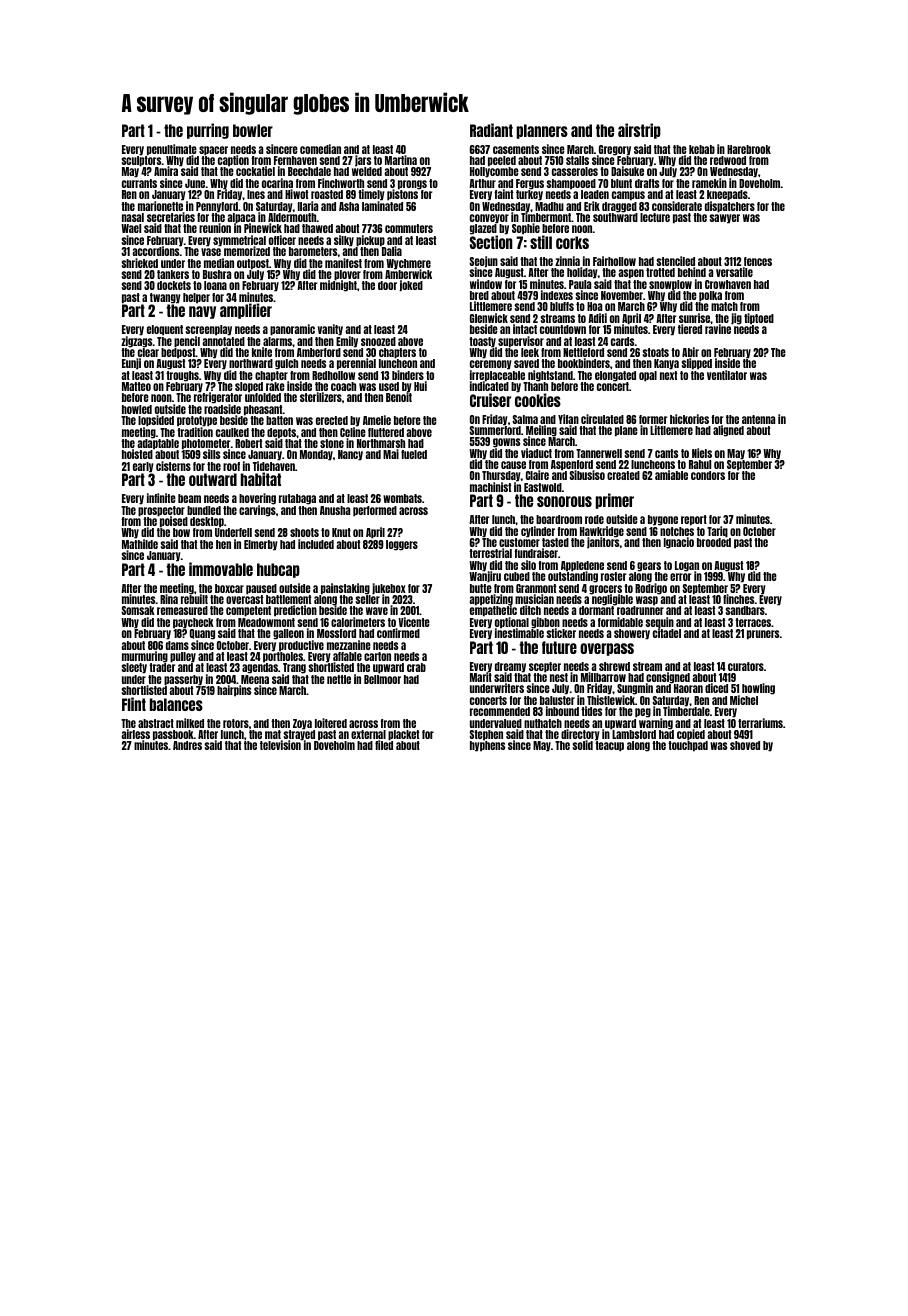  What do you see at coordinates (292, 330) in the screenshot?
I see `panoramic` at bounding box center [292, 330].
